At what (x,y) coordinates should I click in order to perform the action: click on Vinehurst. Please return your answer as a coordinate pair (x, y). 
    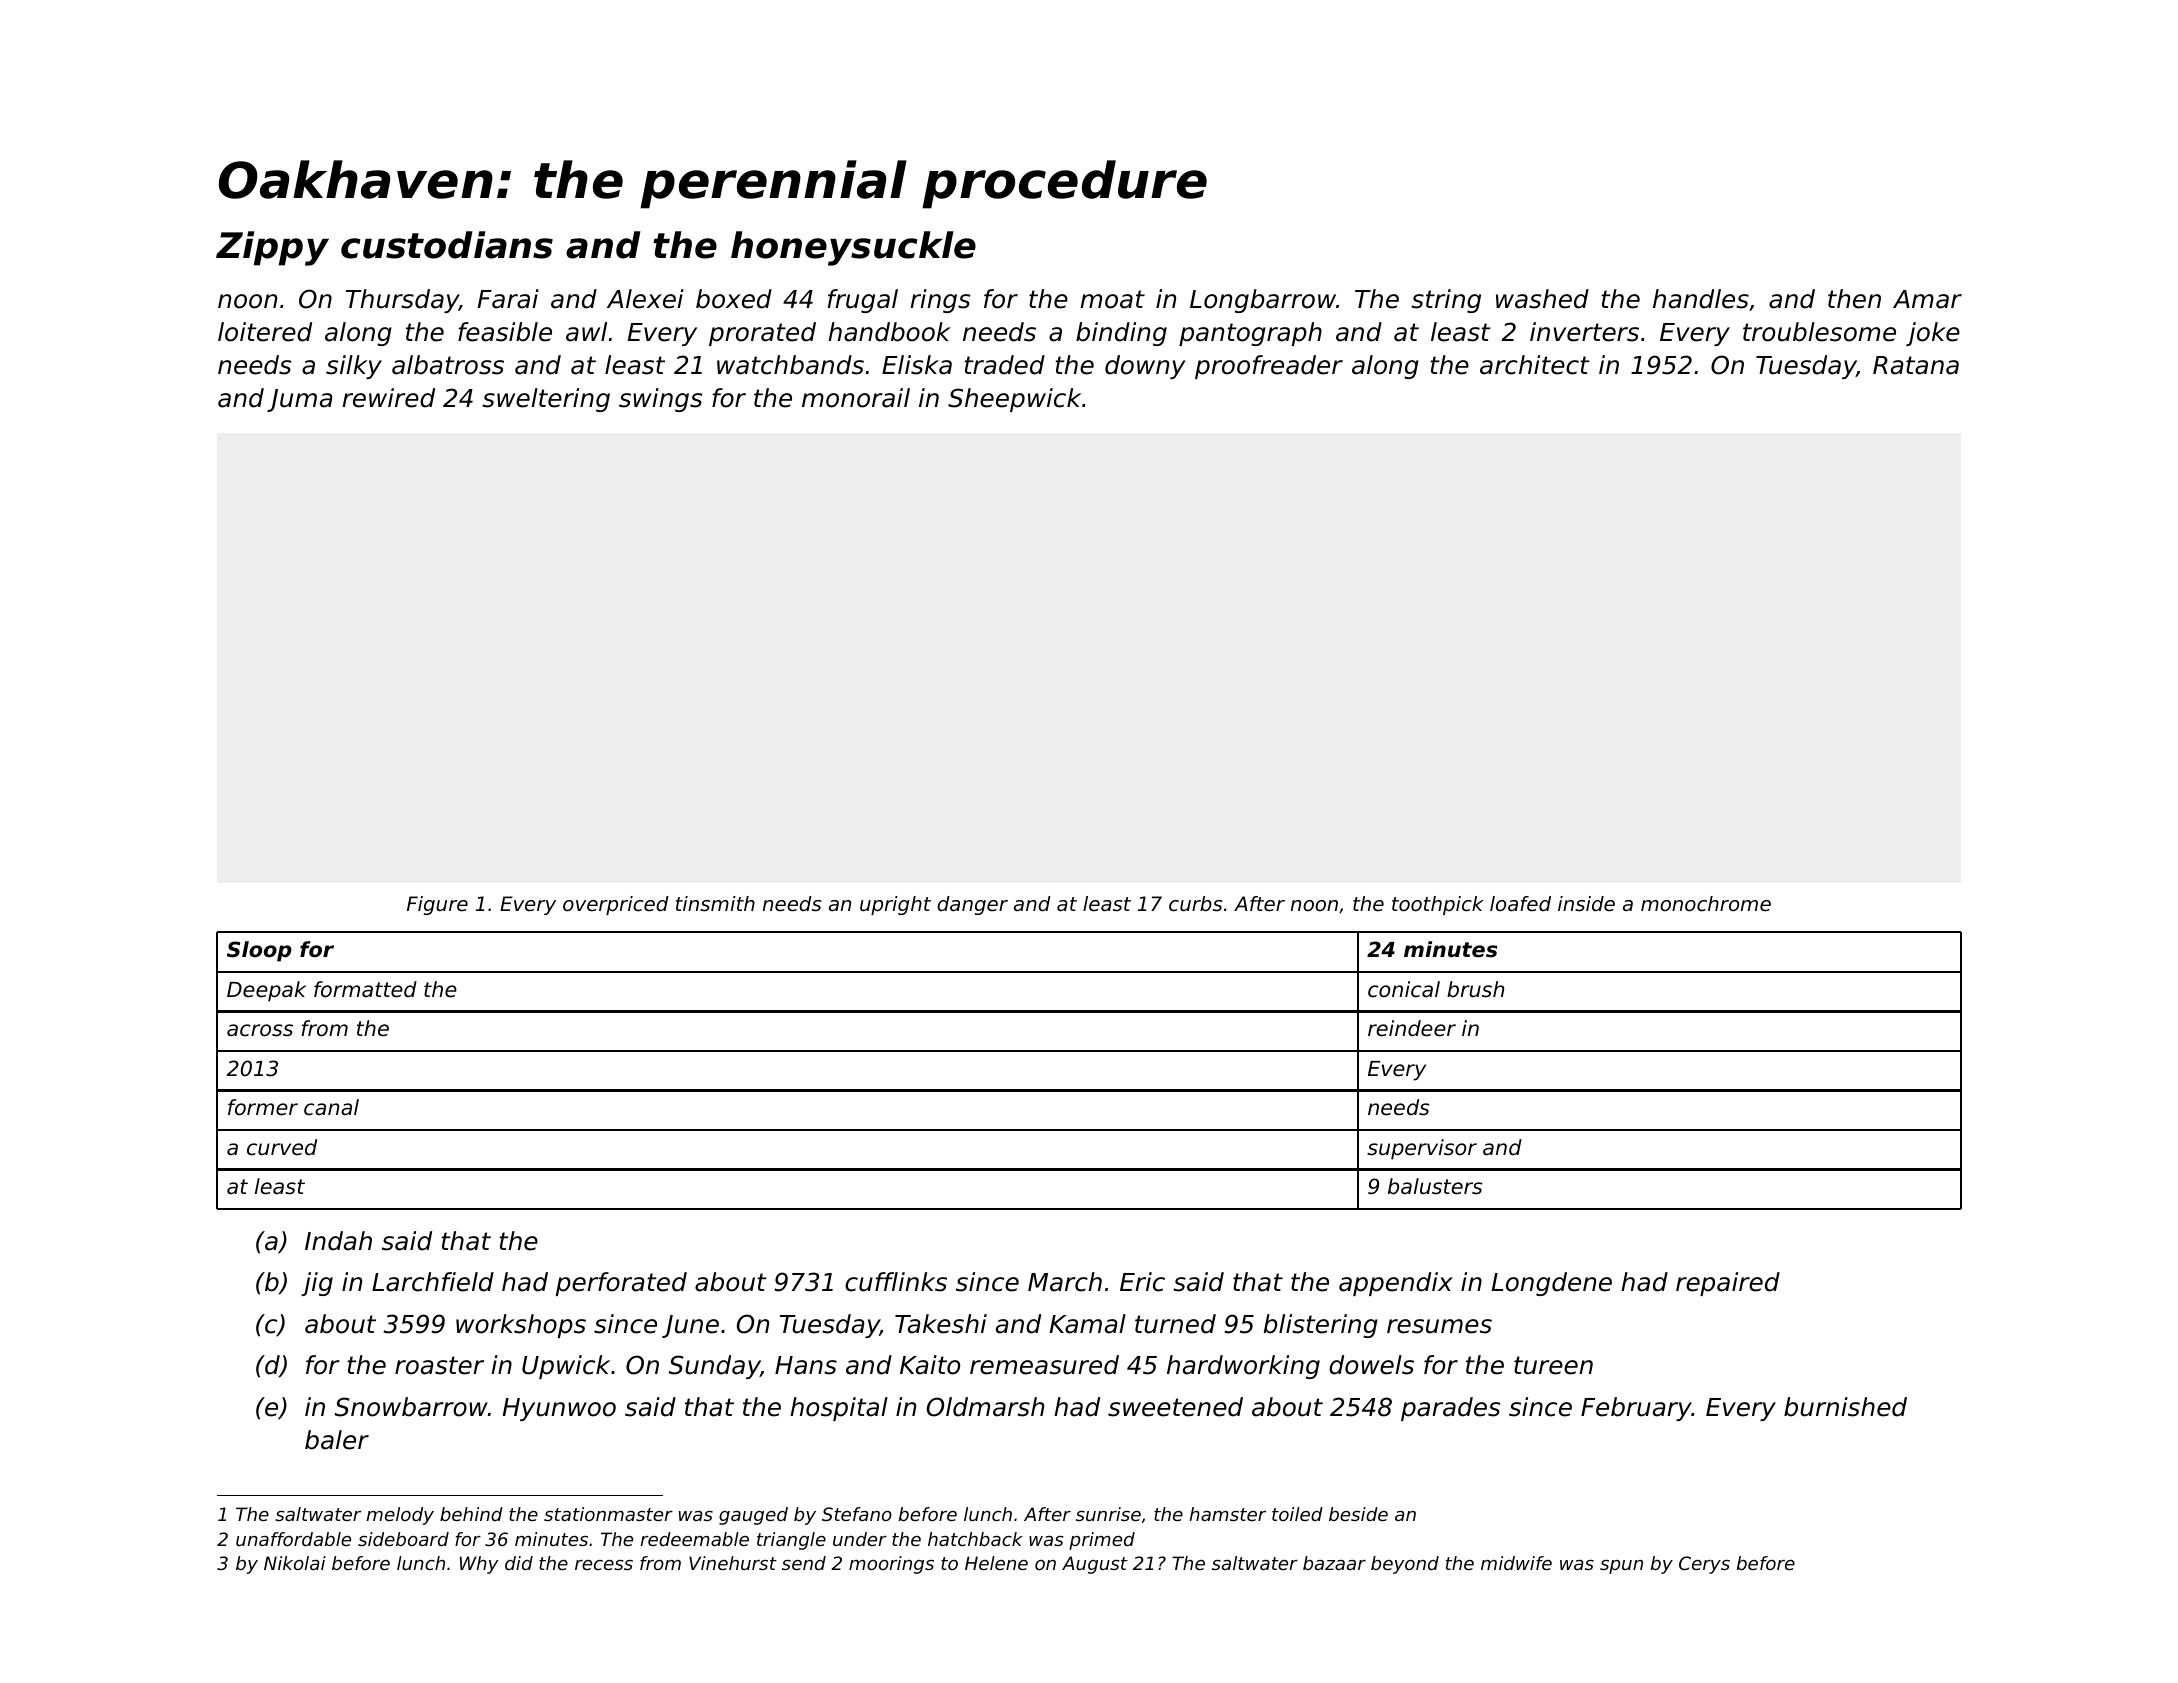
    Looking at the image, I should click on (733, 1563).
